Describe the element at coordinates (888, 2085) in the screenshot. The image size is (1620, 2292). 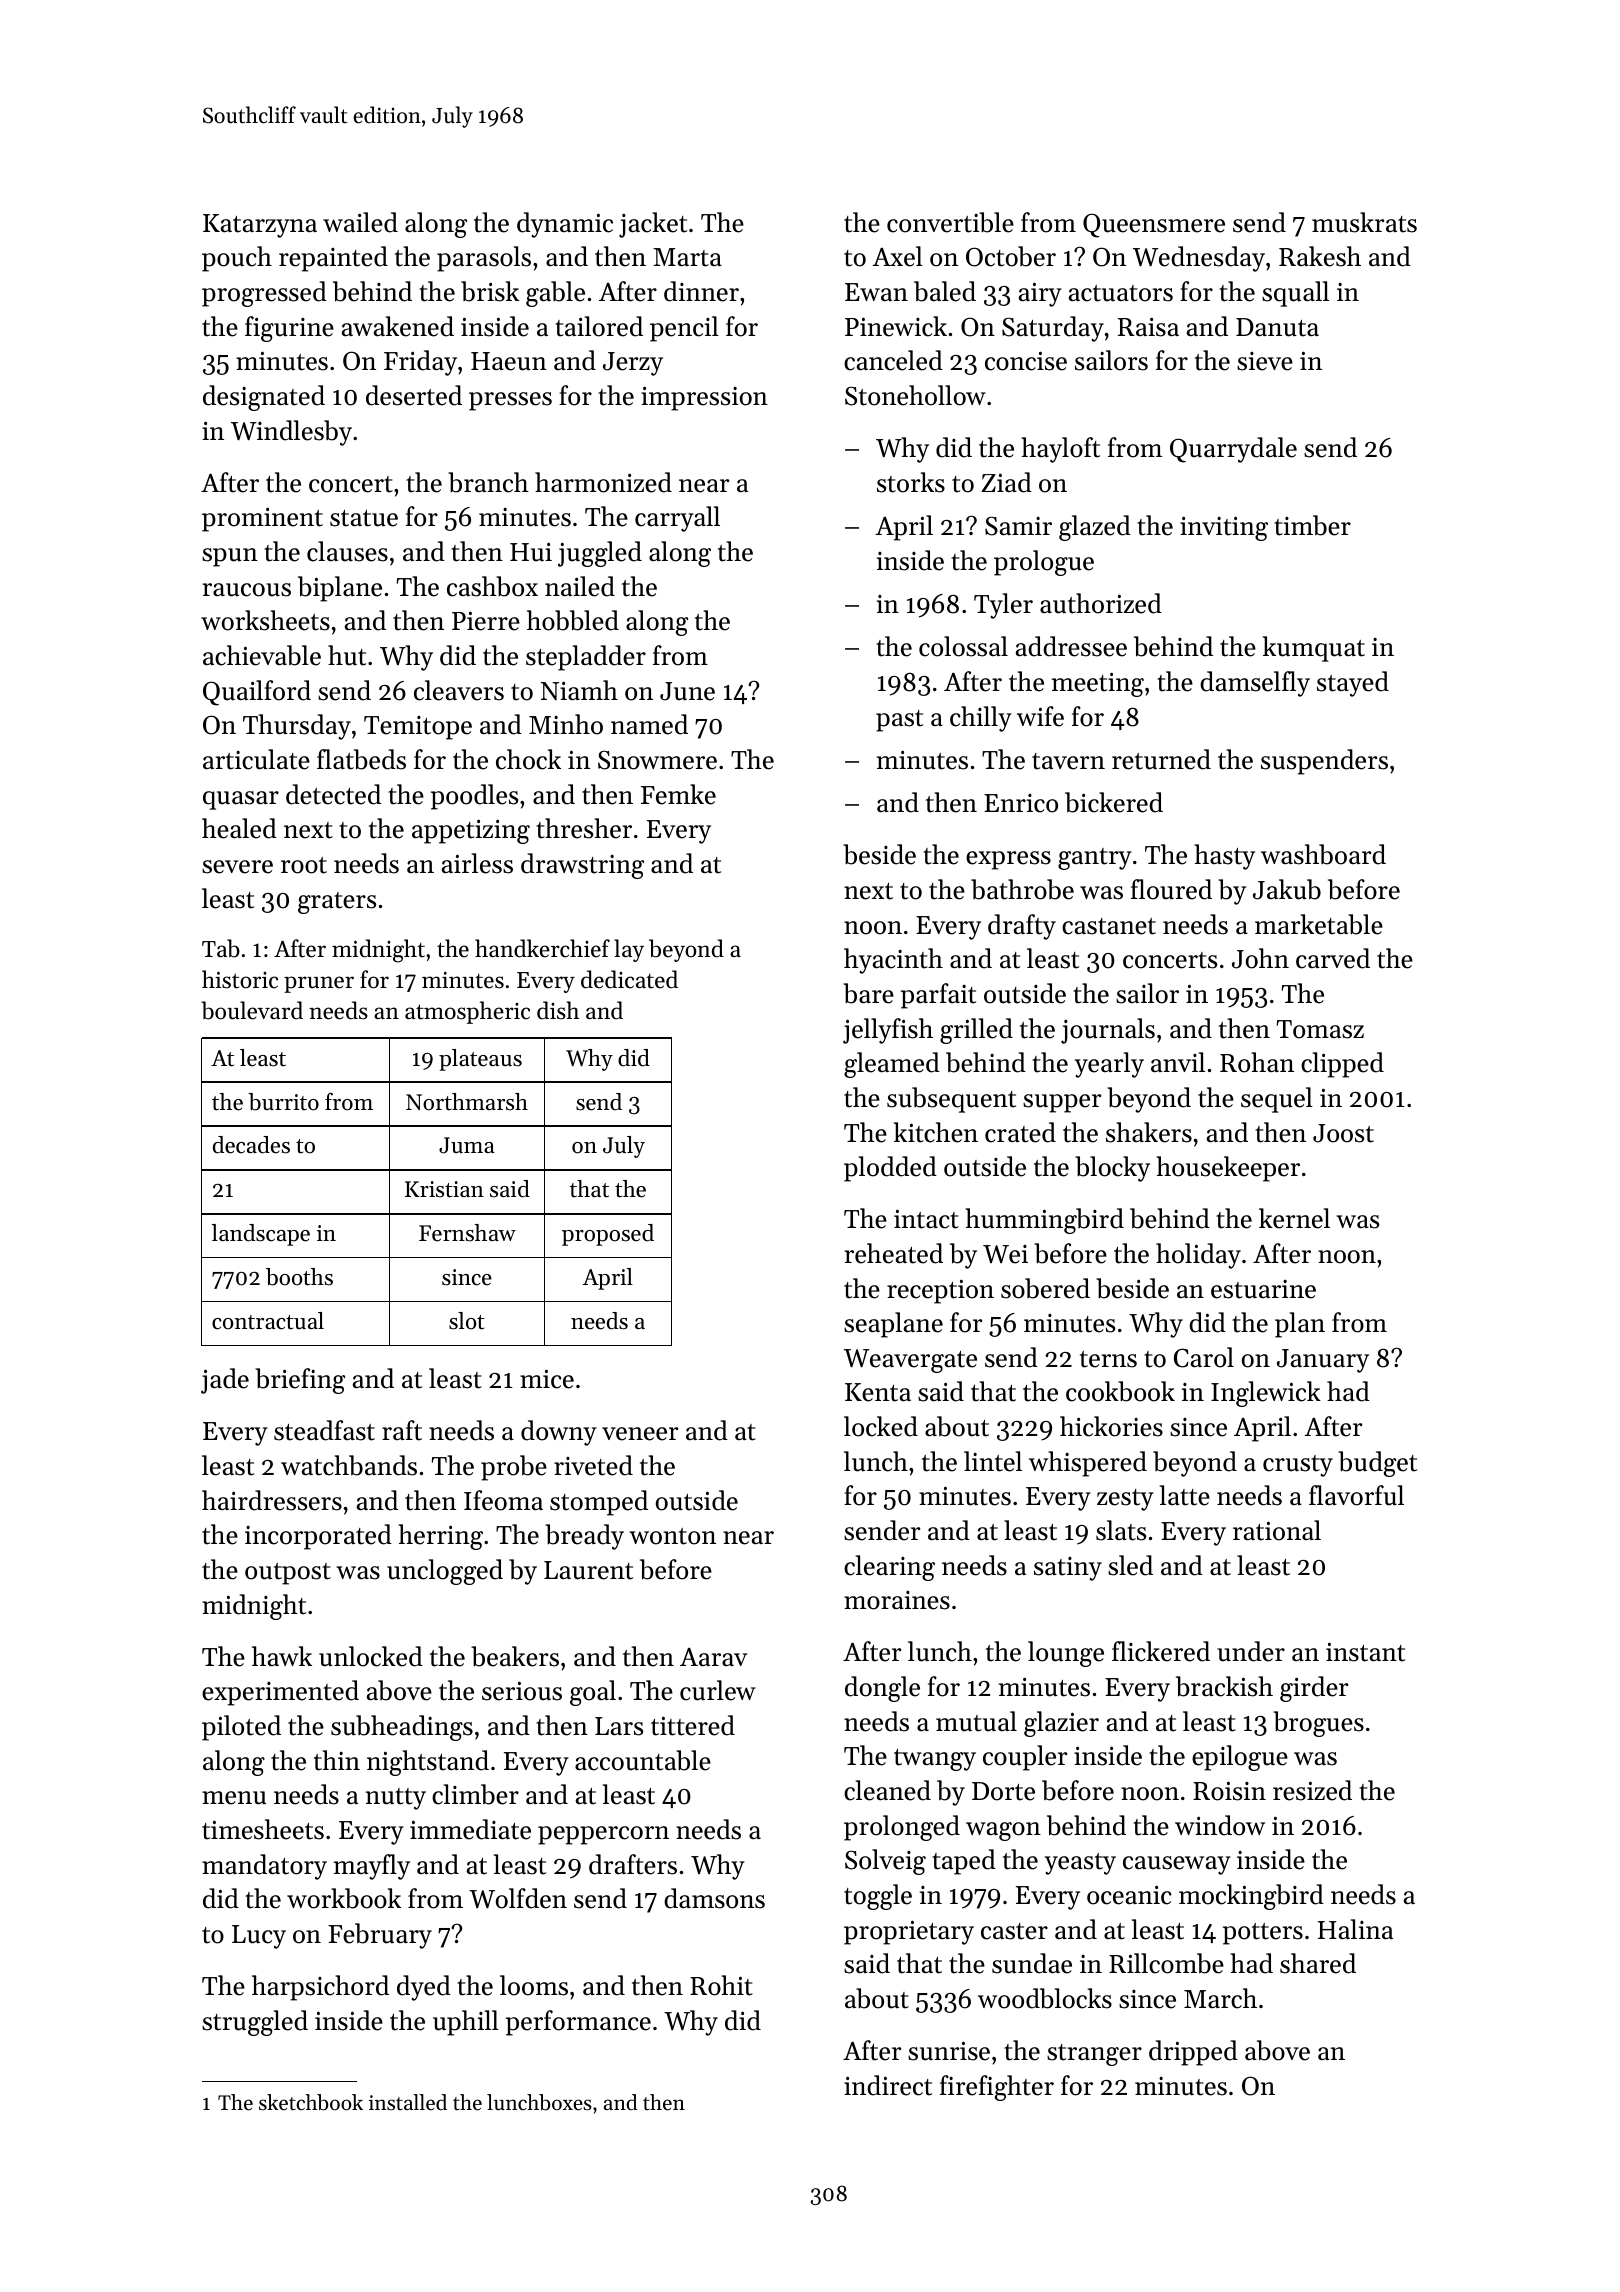
I see `indirect` at that location.
